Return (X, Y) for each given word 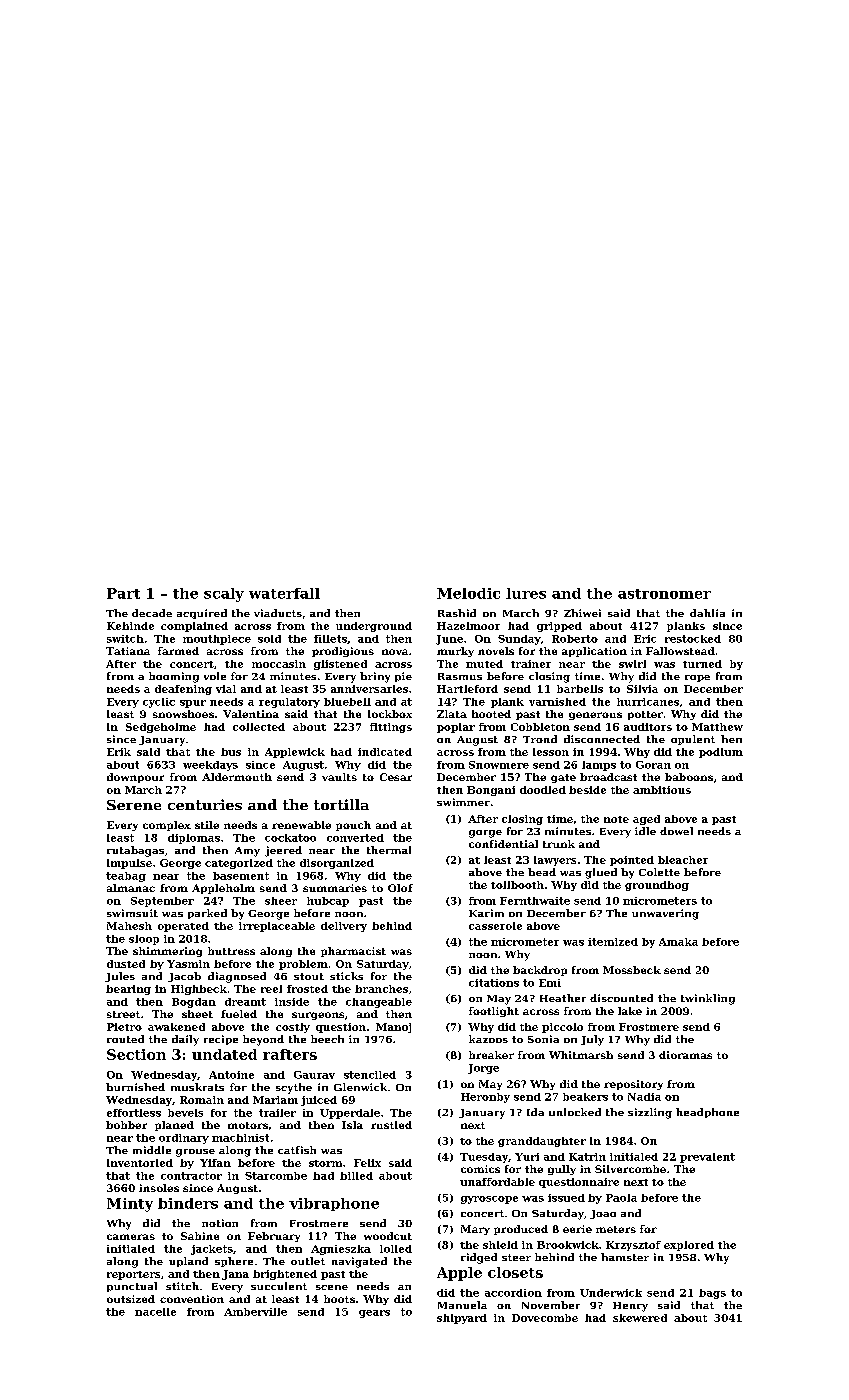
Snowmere (499, 765)
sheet (197, 1014)
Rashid (457, 613)
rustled (391, 1125)
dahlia (707, 613)
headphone (707, 1113)
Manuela (462, 1305)
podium (721, 753)
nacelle (155, 1312)
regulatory (289, 703)
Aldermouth (237, 777)
